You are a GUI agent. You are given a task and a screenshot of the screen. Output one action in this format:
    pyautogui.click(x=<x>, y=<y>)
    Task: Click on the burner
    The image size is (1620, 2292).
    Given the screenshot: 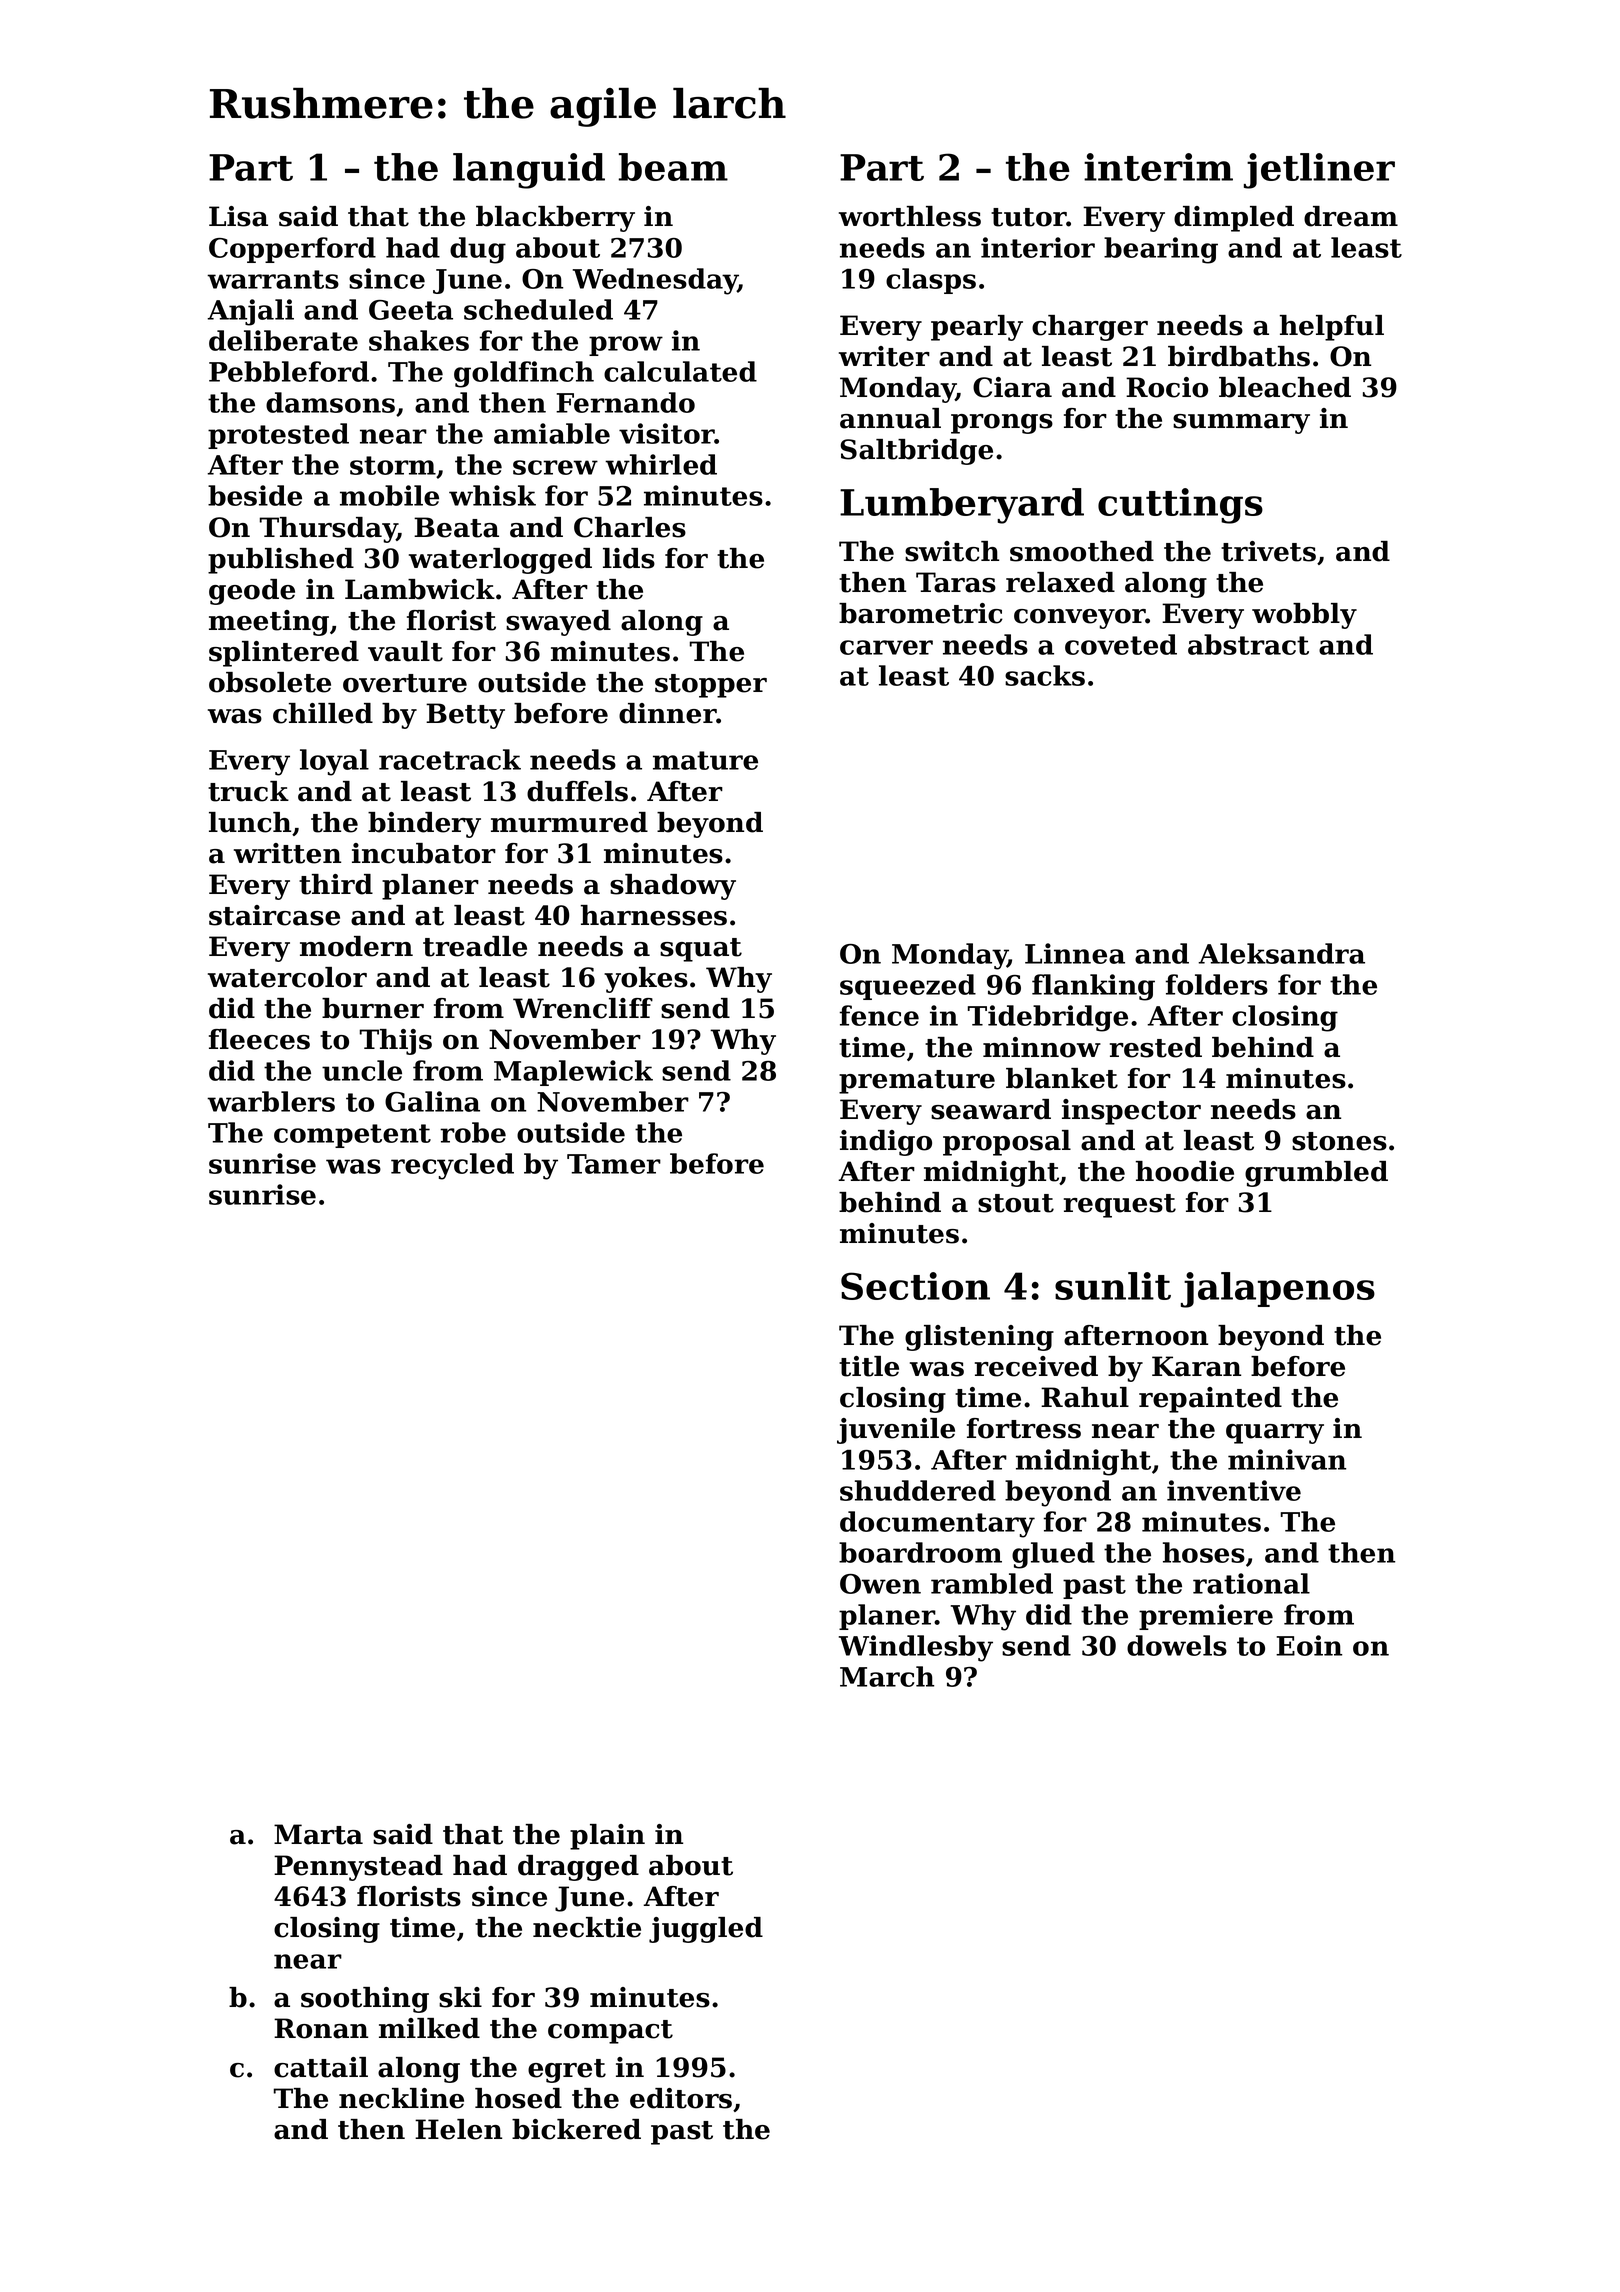 What is the action you would take?
    pyautogui.click(x=373, y=1008)
